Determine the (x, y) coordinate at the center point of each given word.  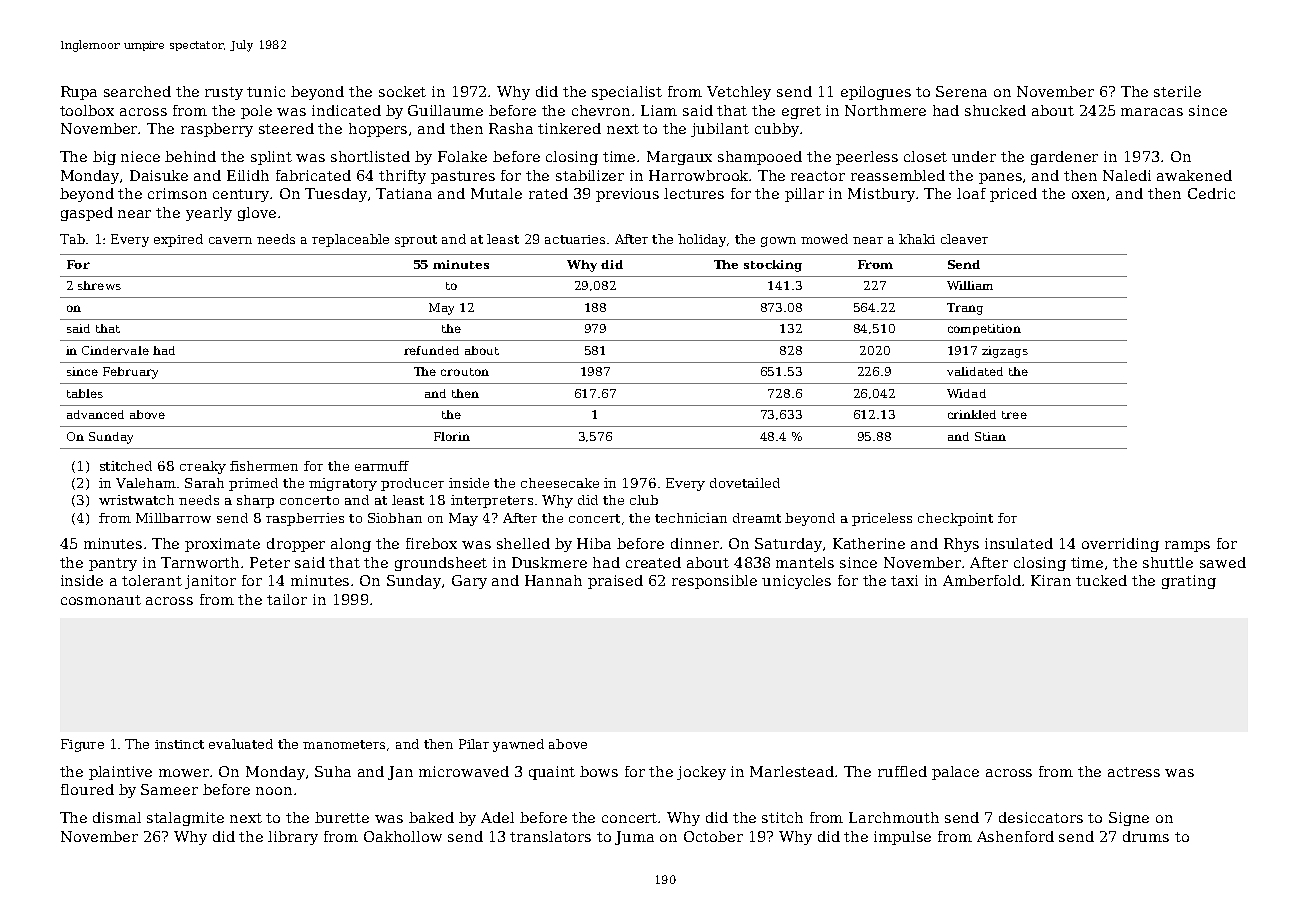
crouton (465, 372)
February (130, 373)
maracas (1152, 112)
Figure (82, 745)
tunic (266, 91)
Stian (990, 436)
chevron (601, 110)
